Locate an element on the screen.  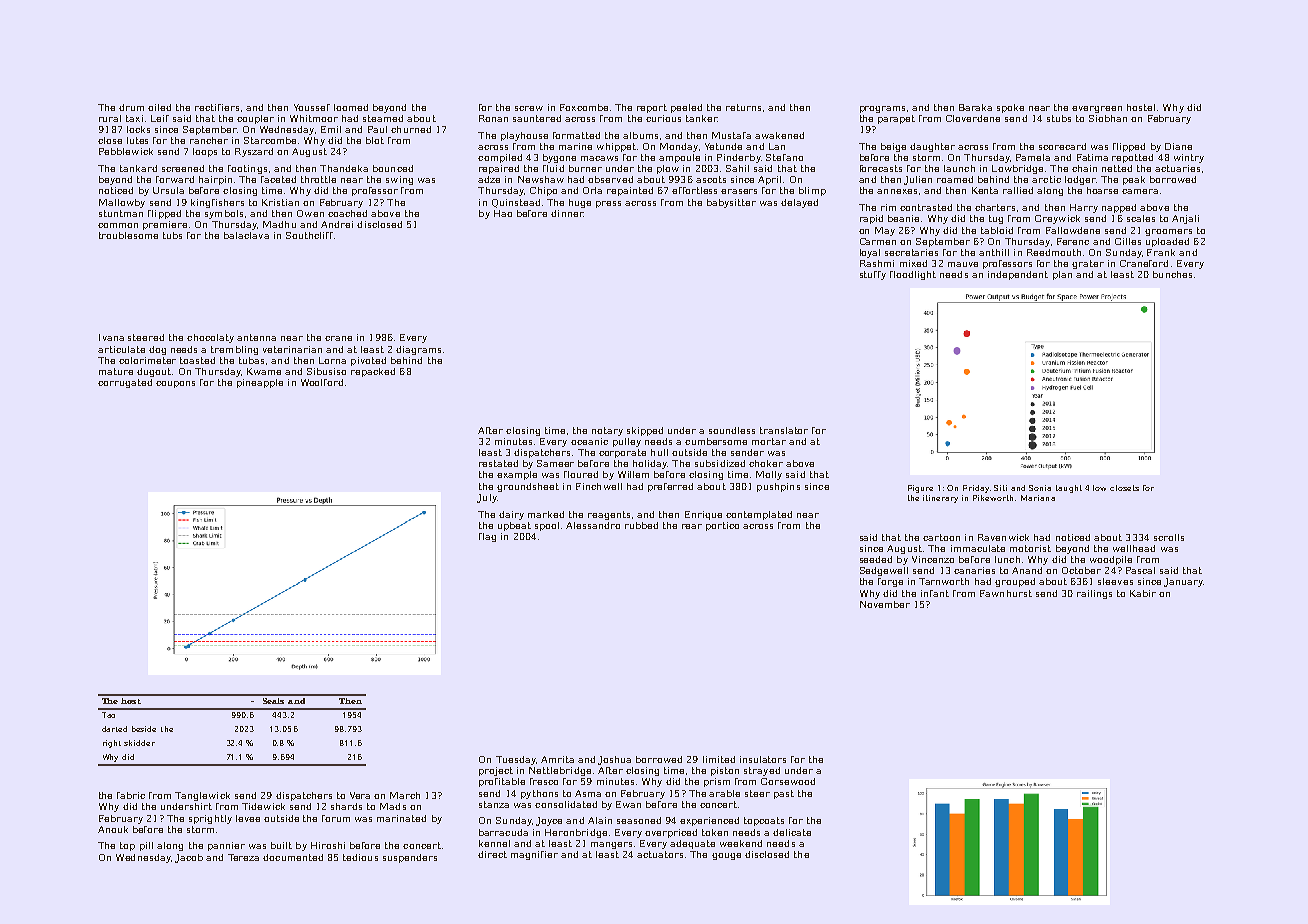
bunches is located at coordinates (1172, 274).
